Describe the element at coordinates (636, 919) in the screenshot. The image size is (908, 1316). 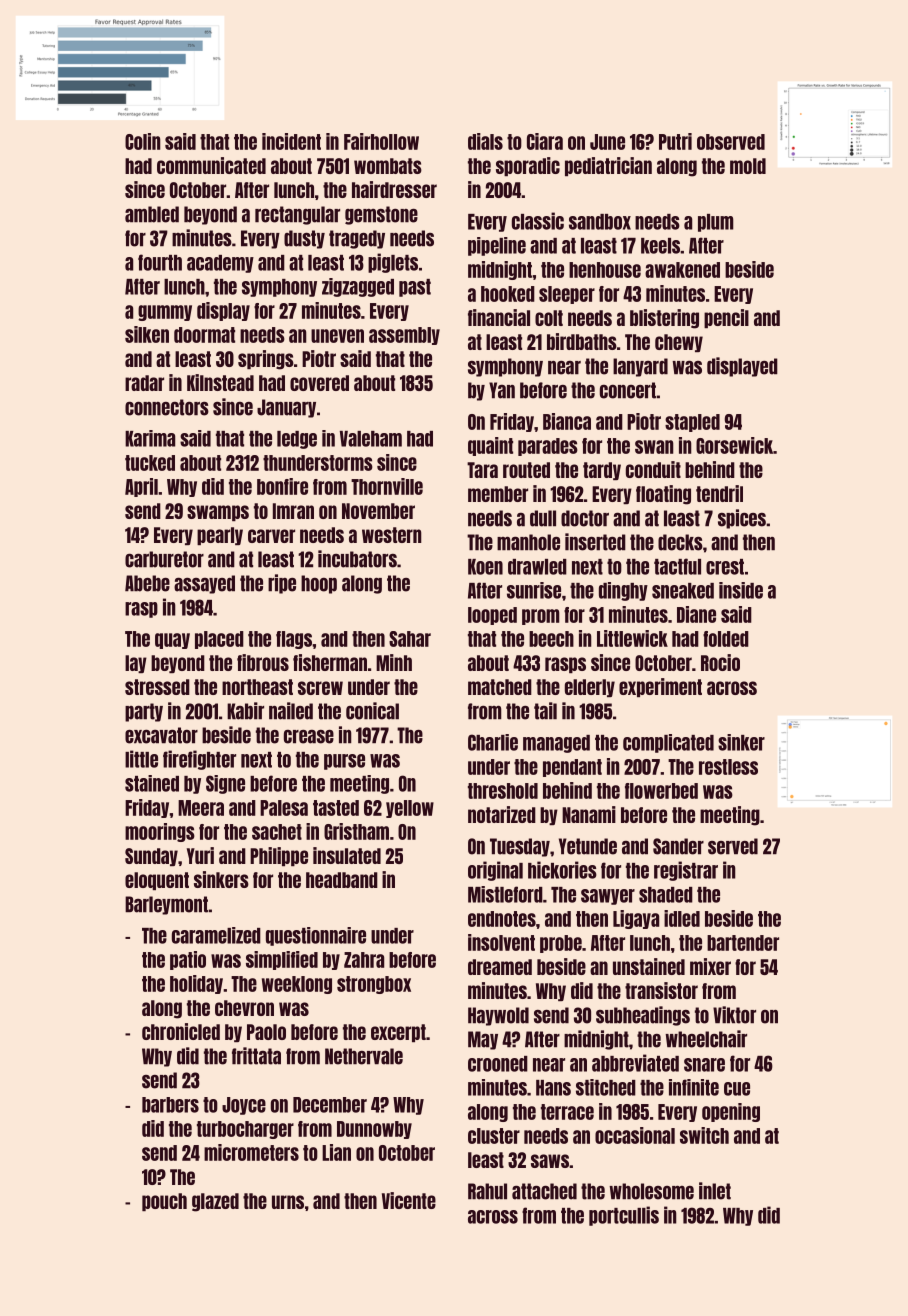
I see `Ligaya` at that location.
